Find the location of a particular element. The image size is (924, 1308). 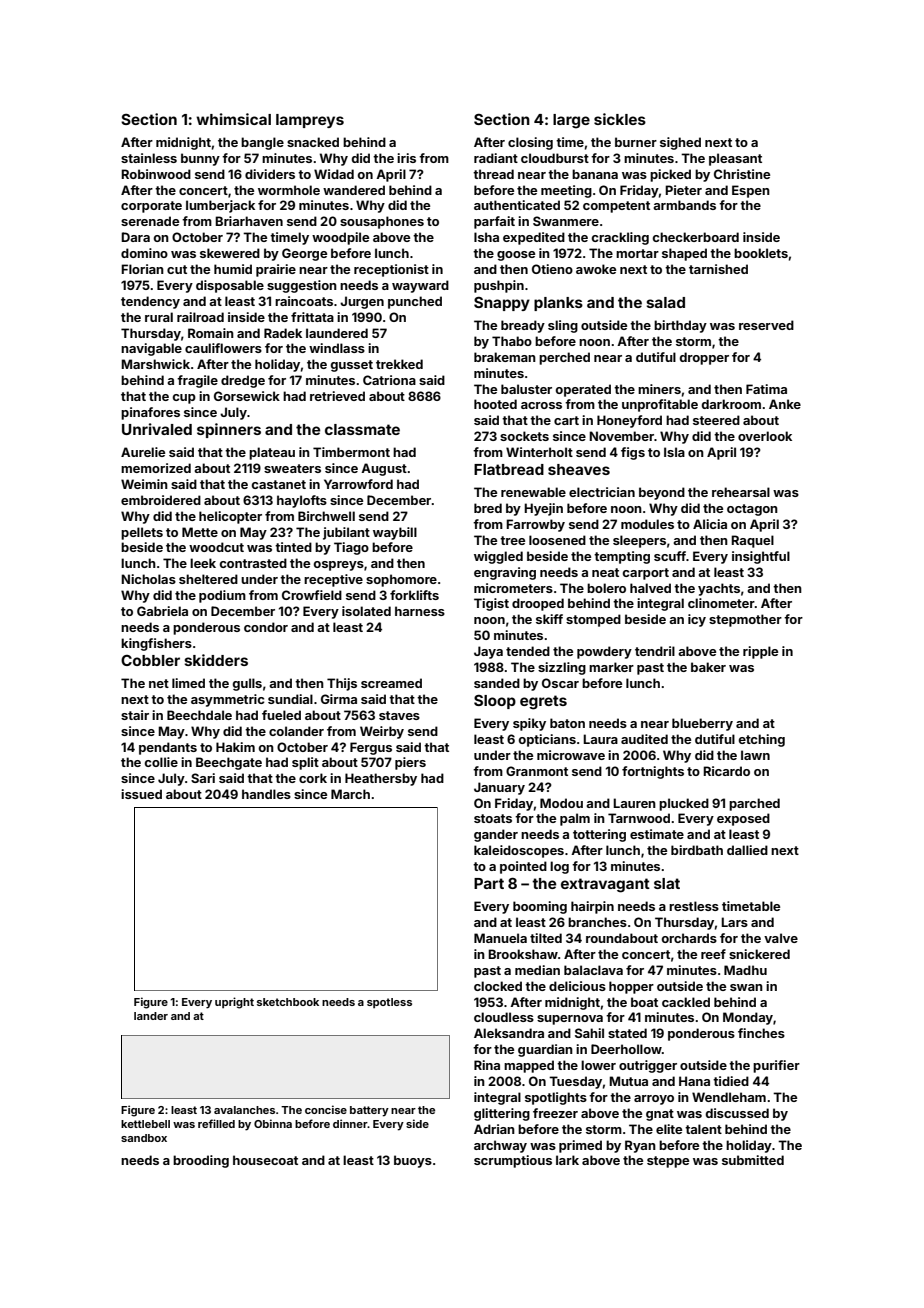

large is located at coordinates (571, 121).
